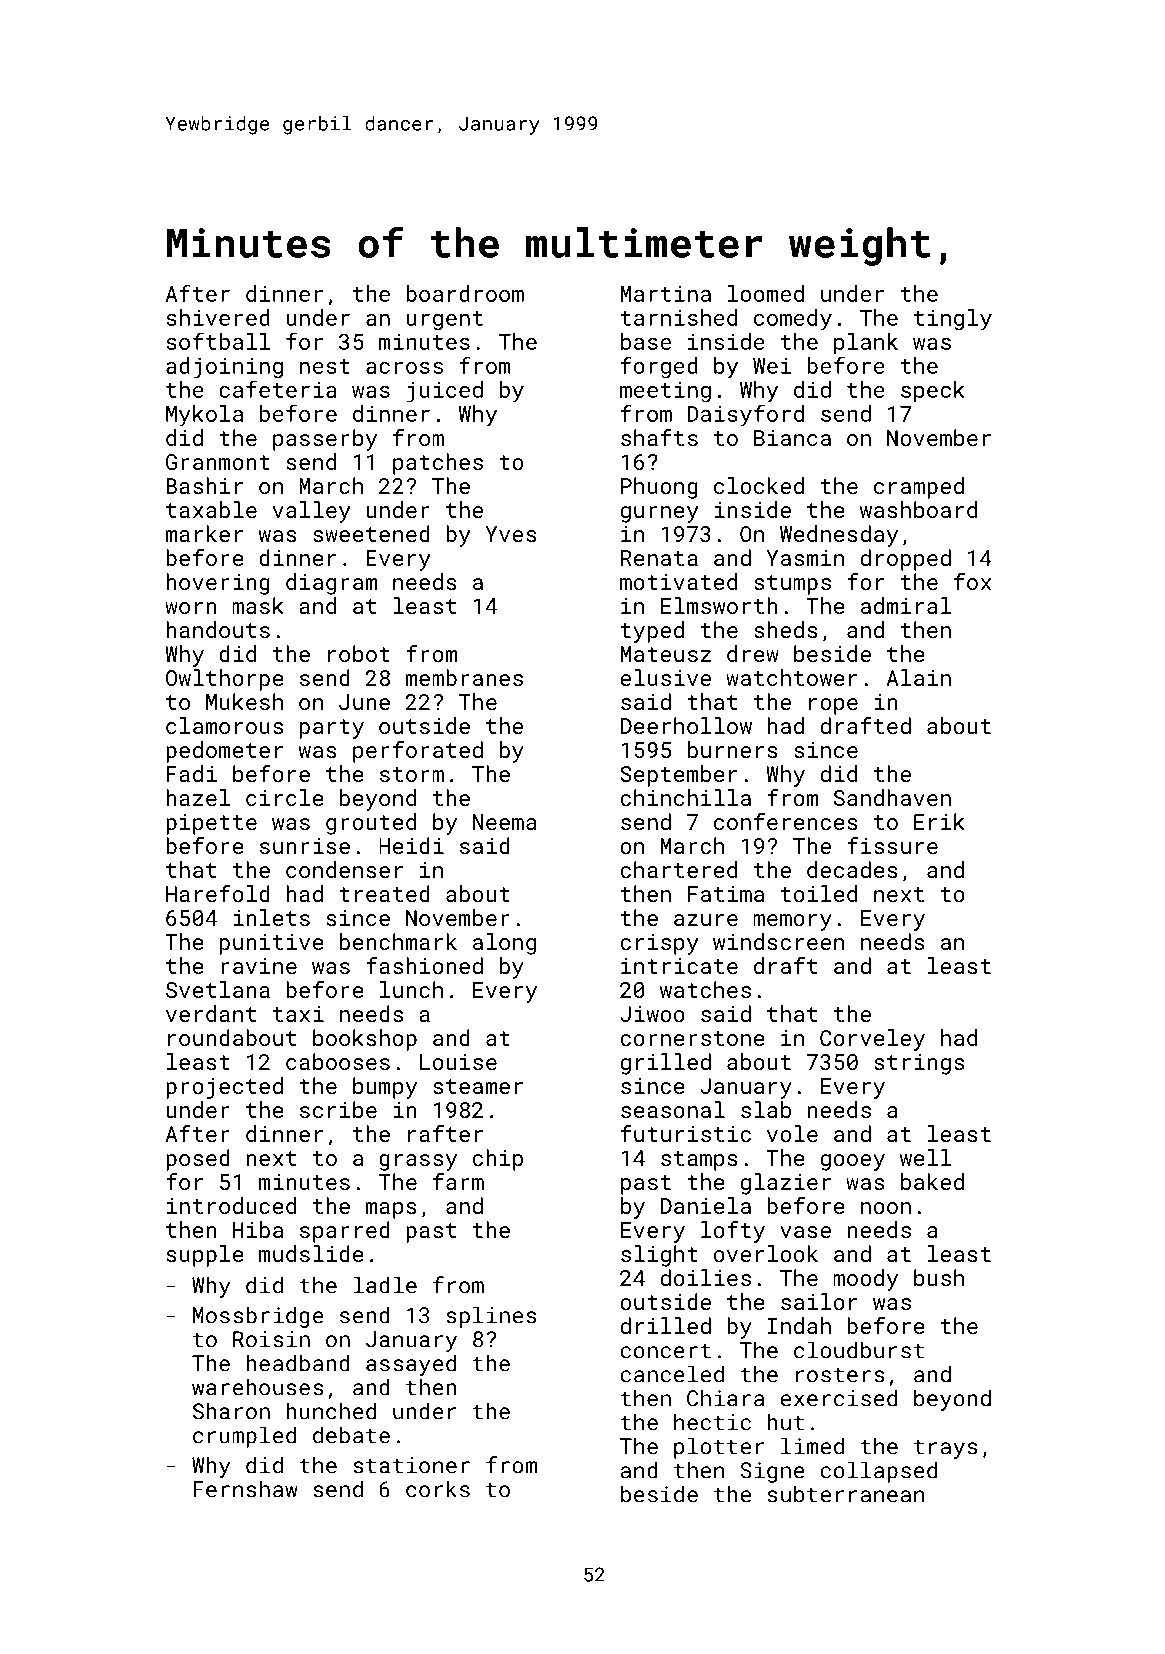  I want to click on cabooses, so click(338, 1061).
